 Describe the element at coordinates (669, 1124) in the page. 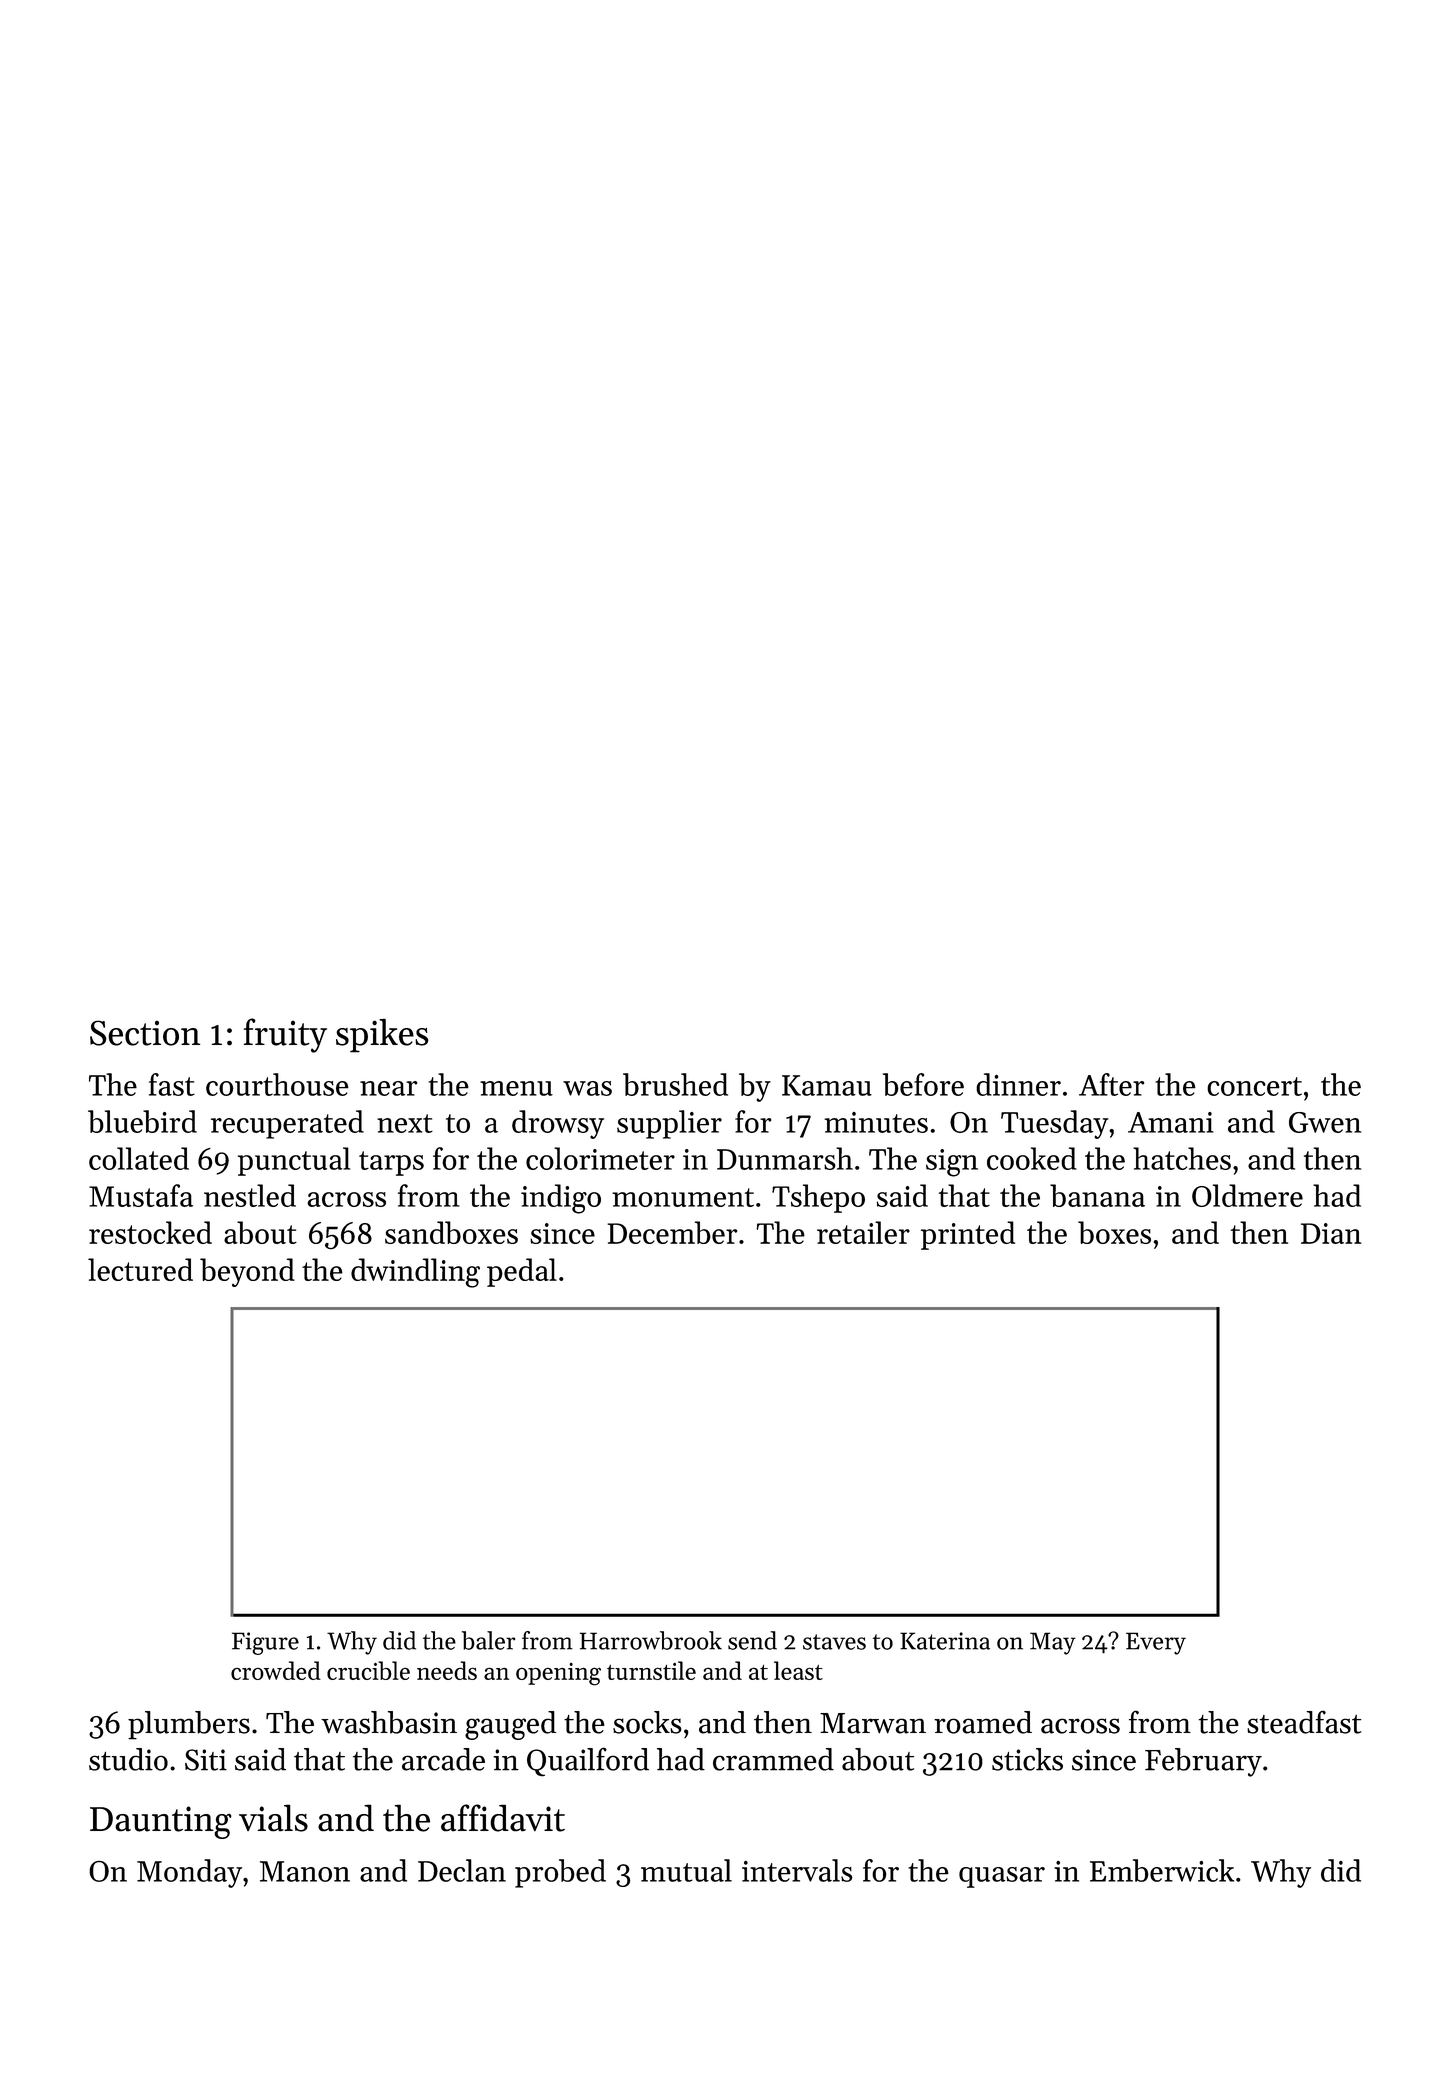

I see `supplier` at that location.
